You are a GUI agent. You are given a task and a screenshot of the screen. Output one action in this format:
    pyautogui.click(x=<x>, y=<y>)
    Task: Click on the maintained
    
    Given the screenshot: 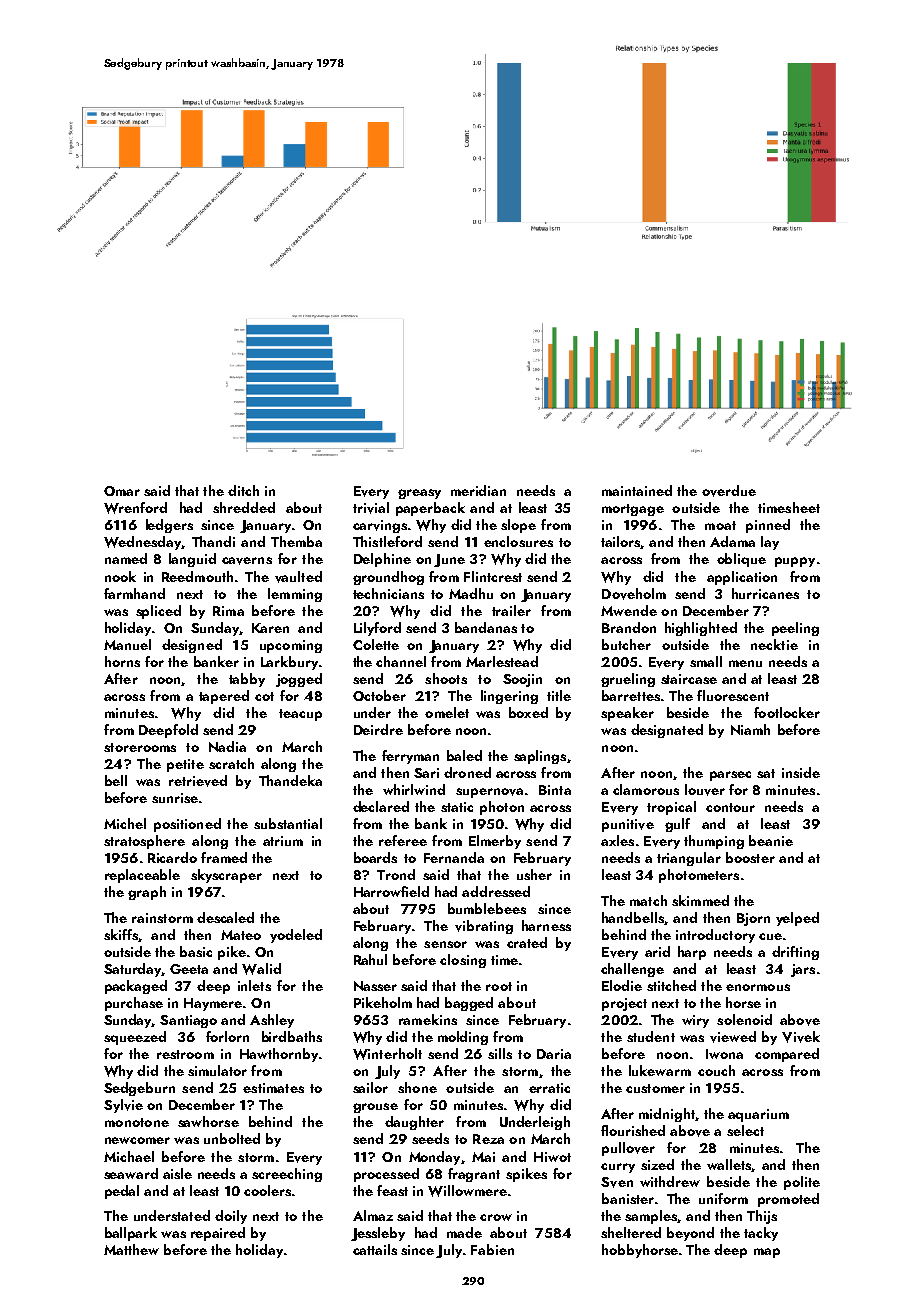 What is the action you would take?
    pyautogui.click(x=637, y=490)
